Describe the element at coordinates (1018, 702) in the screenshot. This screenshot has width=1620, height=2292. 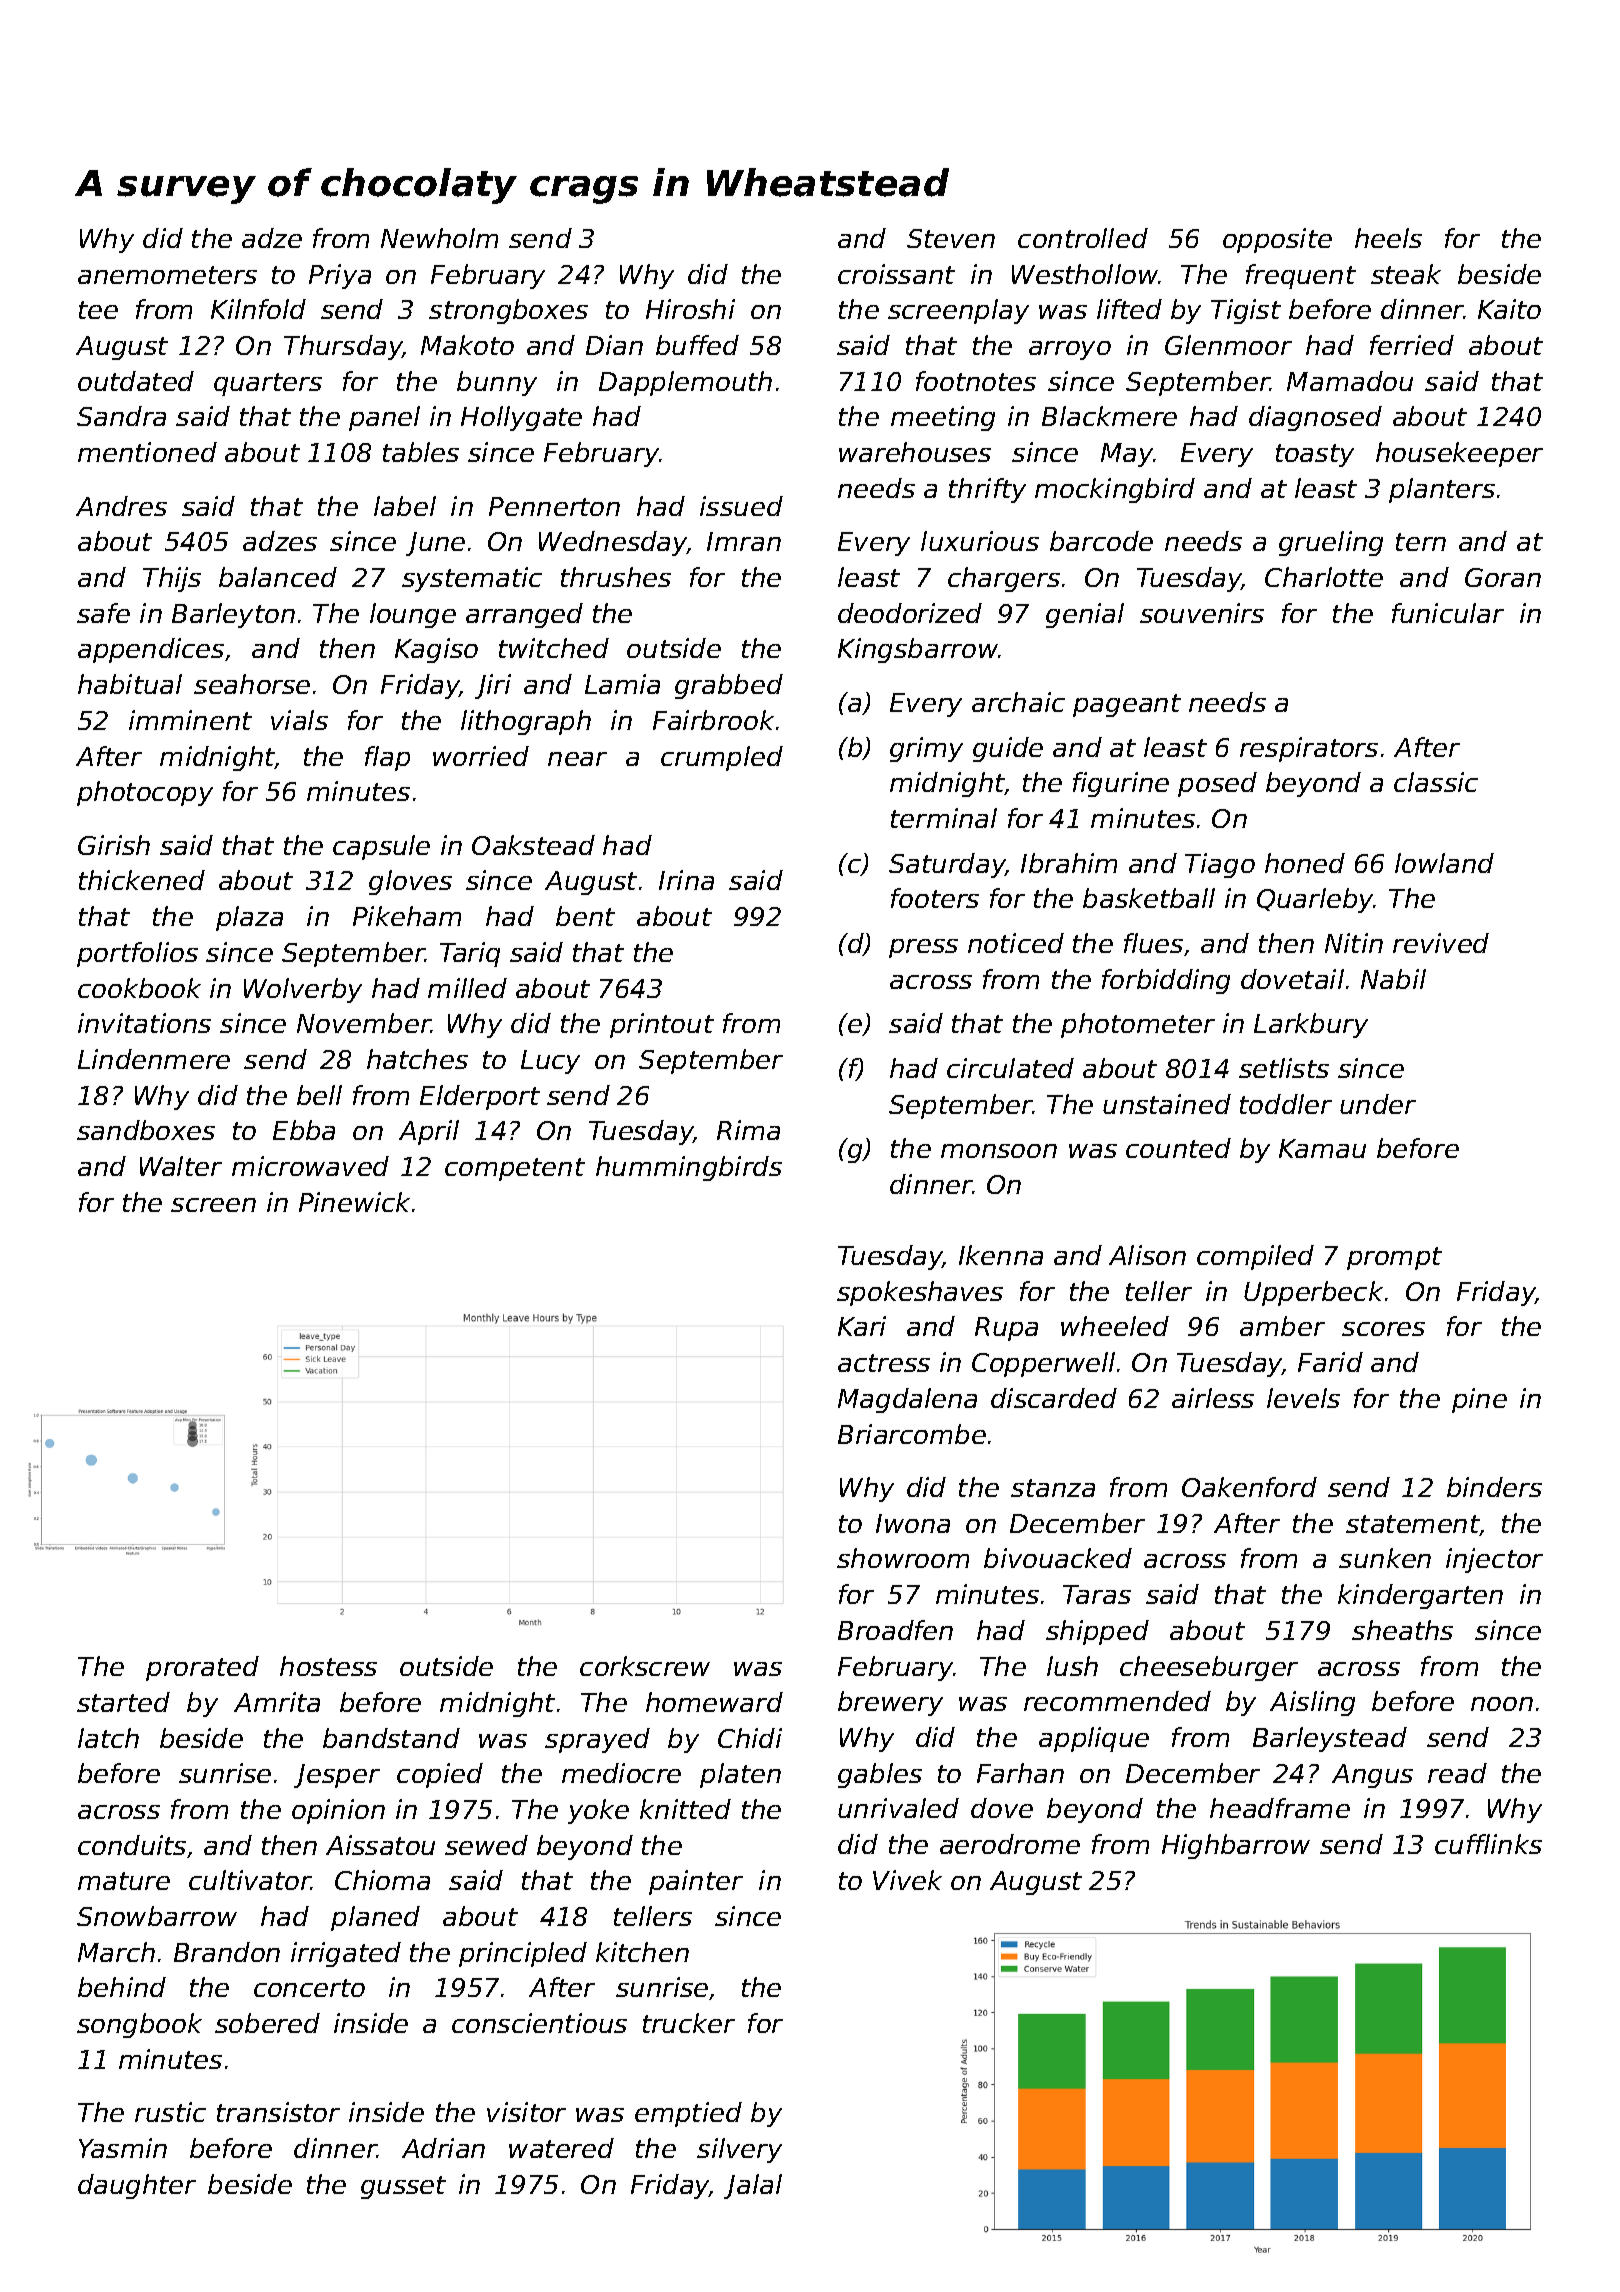
I see `archaic` at that location.
